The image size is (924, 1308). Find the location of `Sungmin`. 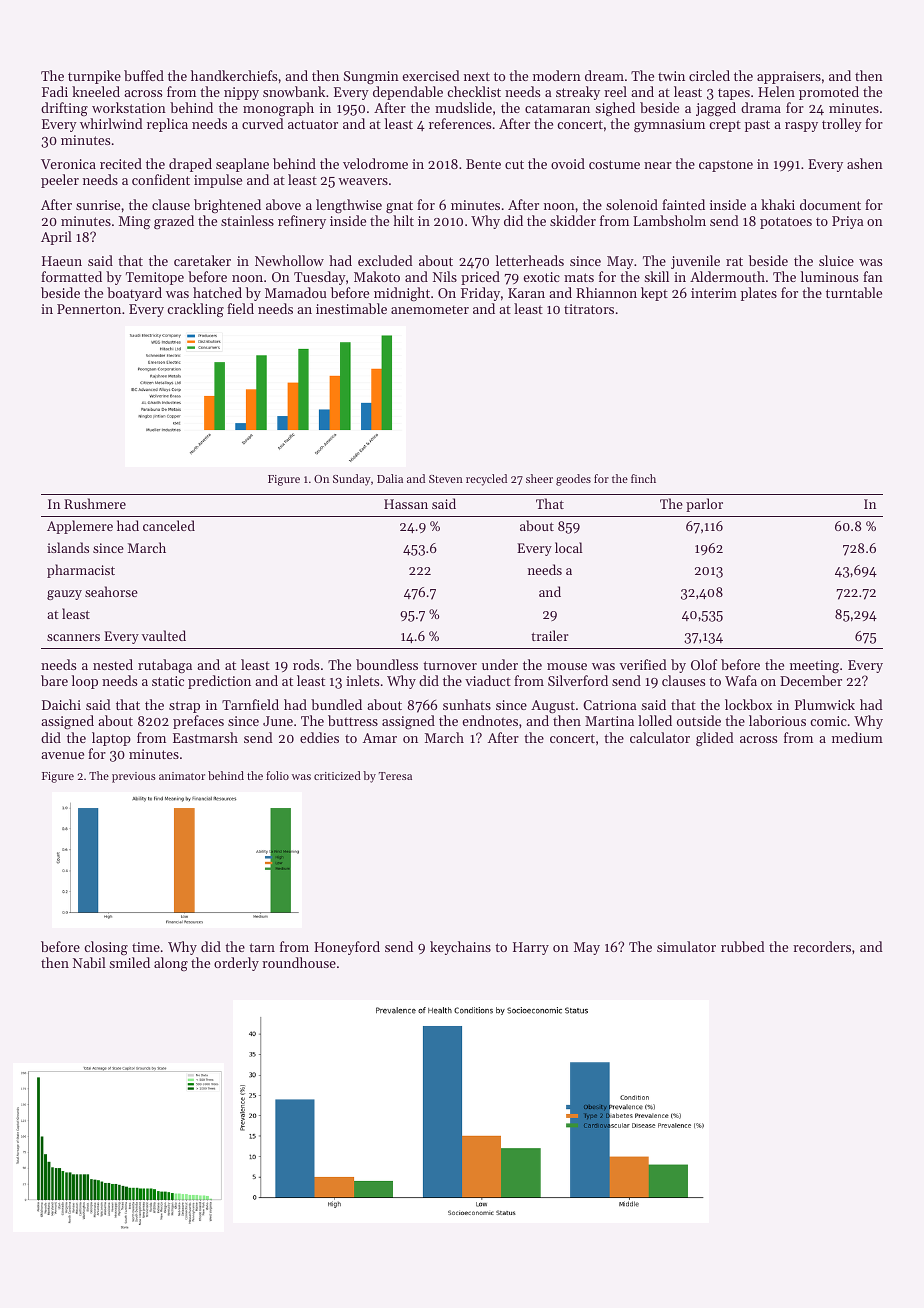

Sungmin is located at coordinates (371, 78).
